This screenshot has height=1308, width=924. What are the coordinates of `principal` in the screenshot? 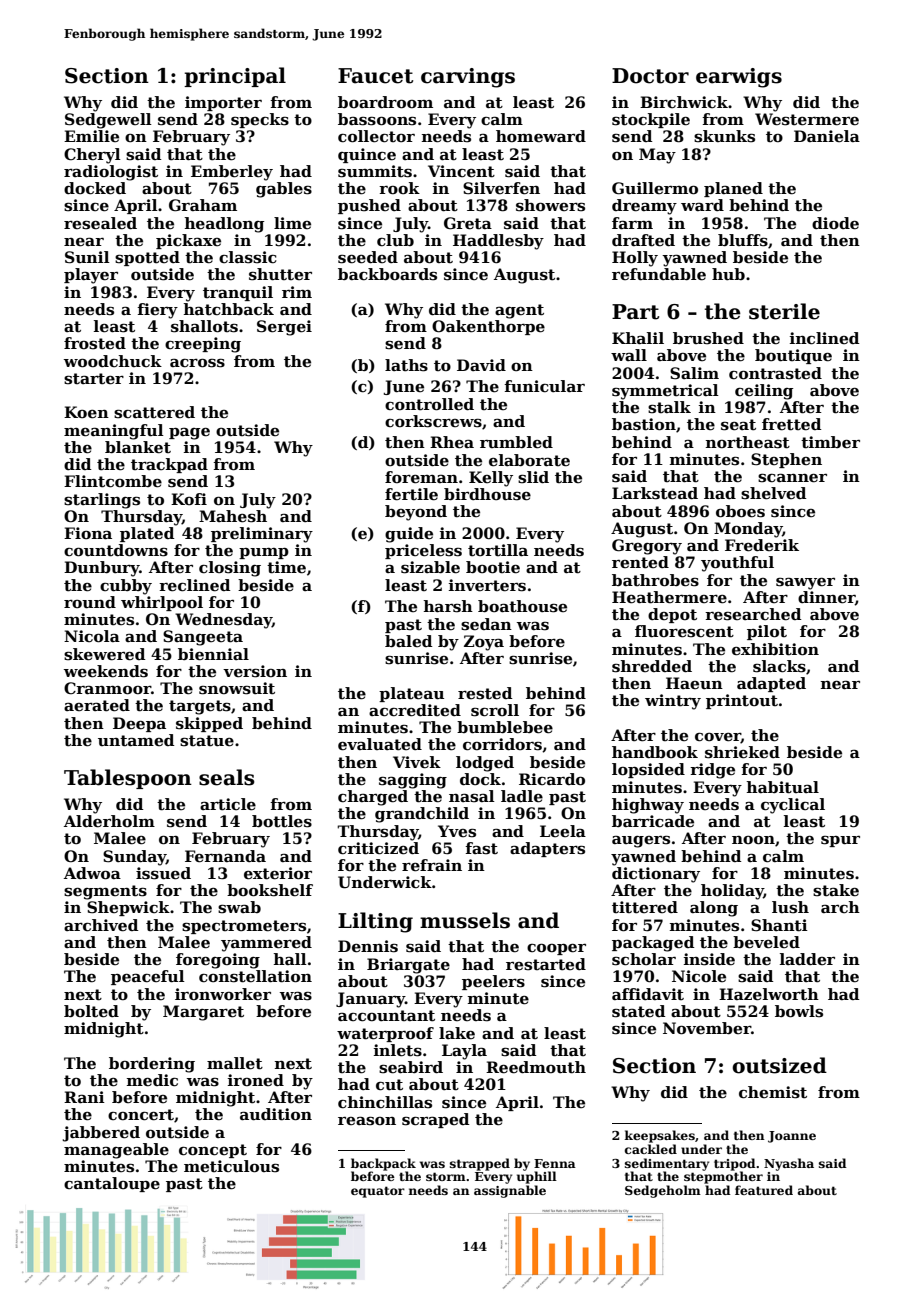 It's located at (235, 77).
